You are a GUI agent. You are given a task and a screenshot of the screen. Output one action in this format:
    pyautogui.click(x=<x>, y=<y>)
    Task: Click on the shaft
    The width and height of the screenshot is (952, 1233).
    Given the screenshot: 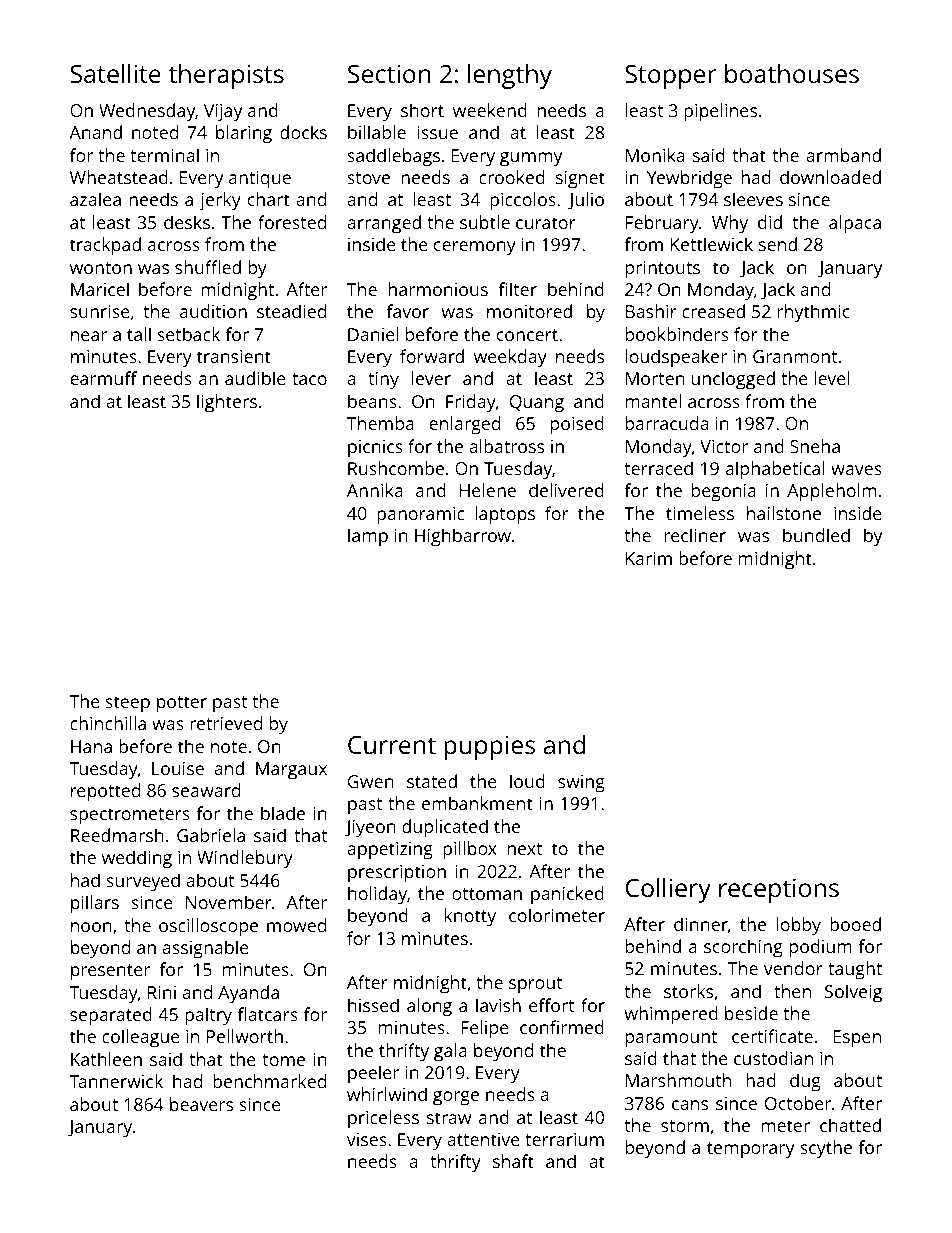 What is the action you would take?
    pyautogui.click(x=513, y=1161)
